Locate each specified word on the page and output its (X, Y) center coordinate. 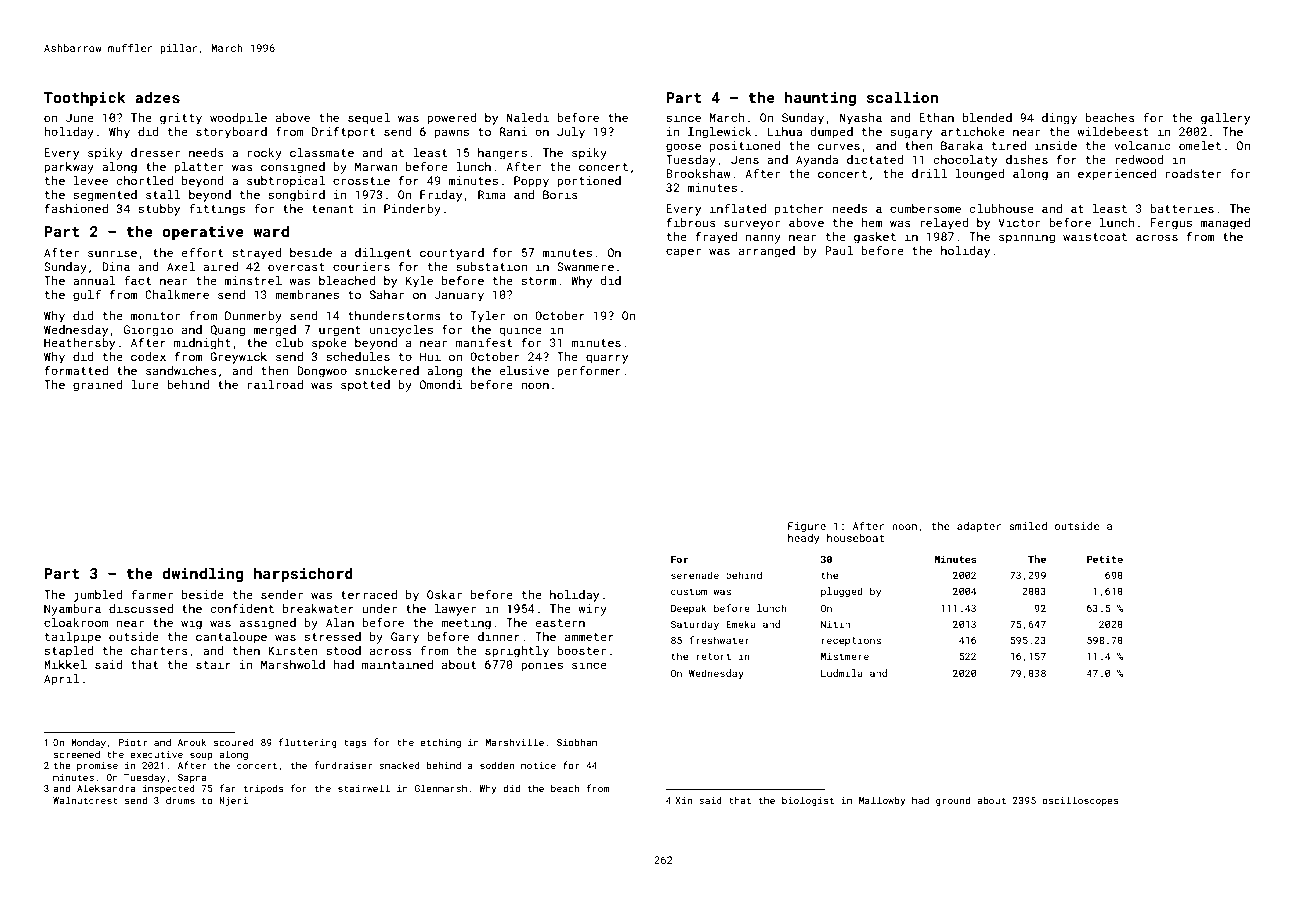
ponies (542, 666)
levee (91, 180)
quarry (607, 359)
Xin (683, 800)
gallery (1225, 119)
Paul (839, 250)
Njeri (233, 801)
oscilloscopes (1080, 801)
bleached (347, 280)
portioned (589, 182)
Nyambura (72, 610)
